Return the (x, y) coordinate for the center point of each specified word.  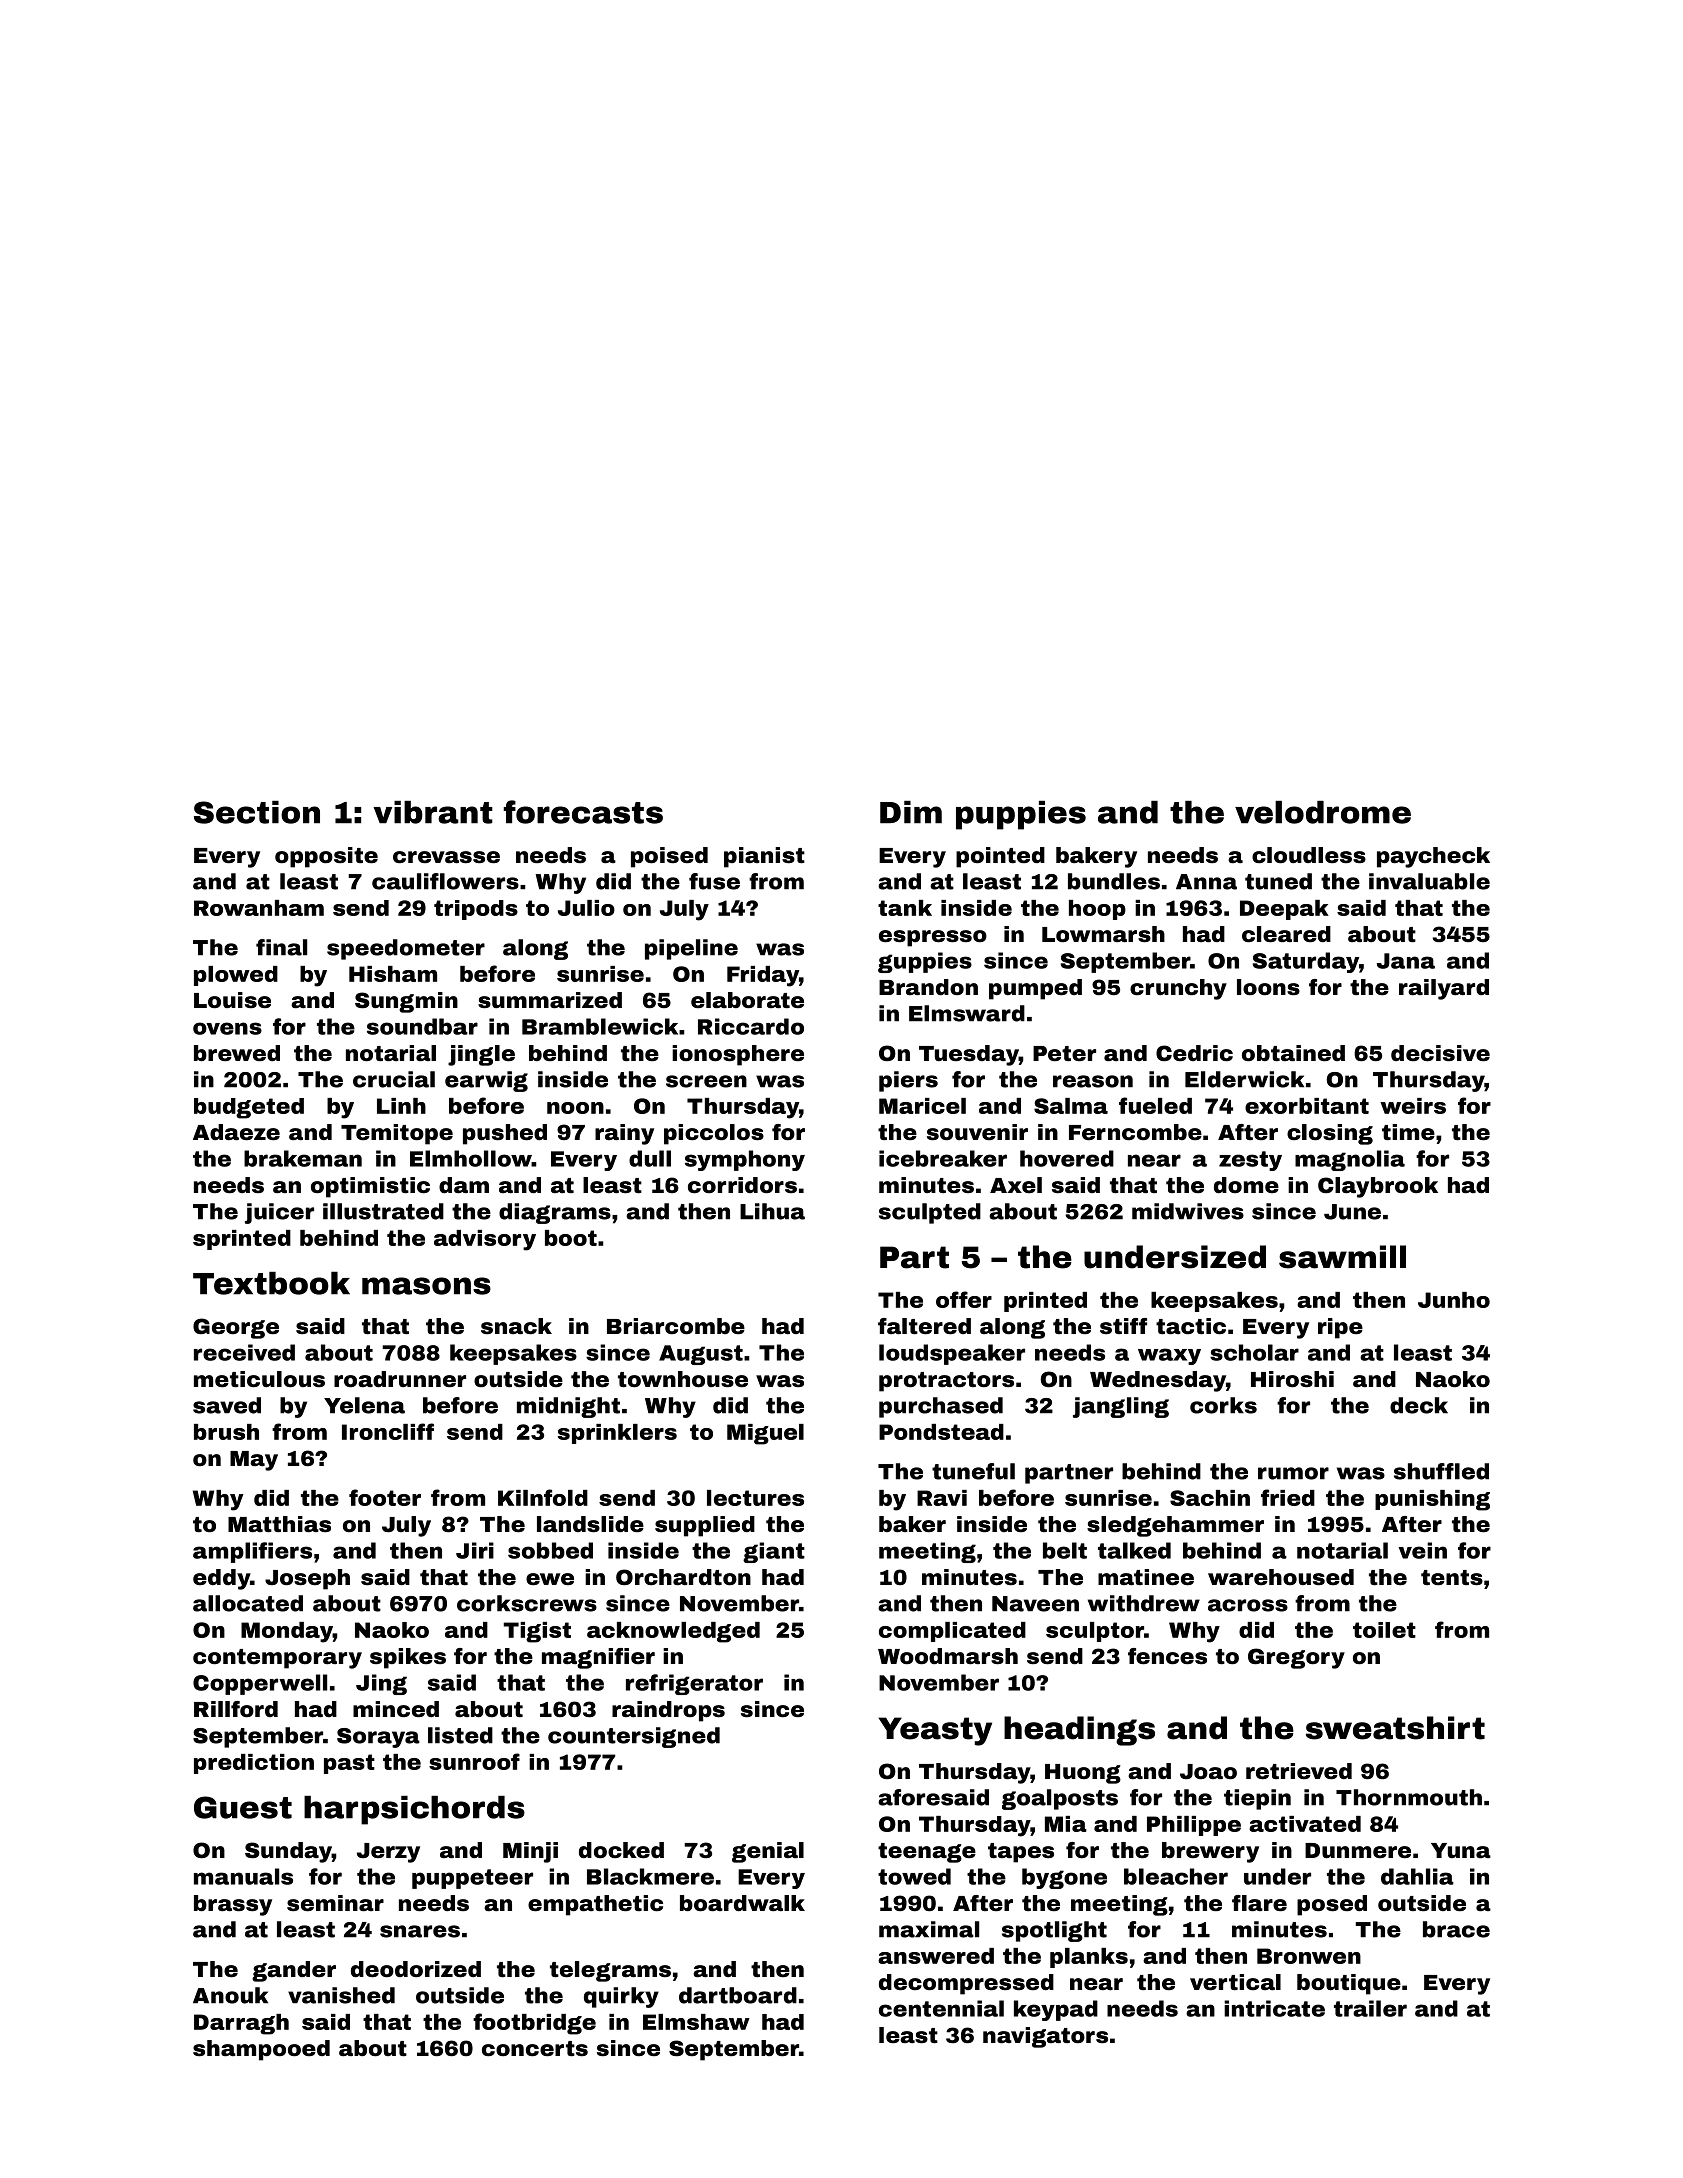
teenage (927, 1853)
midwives (1188, 1211)
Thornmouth (1409, 1797)
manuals (243, 1876)
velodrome (1323, 812)
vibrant (433, 812)
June (1352, 1212)
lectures (755, 1498)
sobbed (550, 1550)
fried (1288, 1497)
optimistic (370, 1187)
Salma (1071, 1106)
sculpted (930, 1213)
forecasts (583, 812)
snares (420, 1931)
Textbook (271, 1283)
